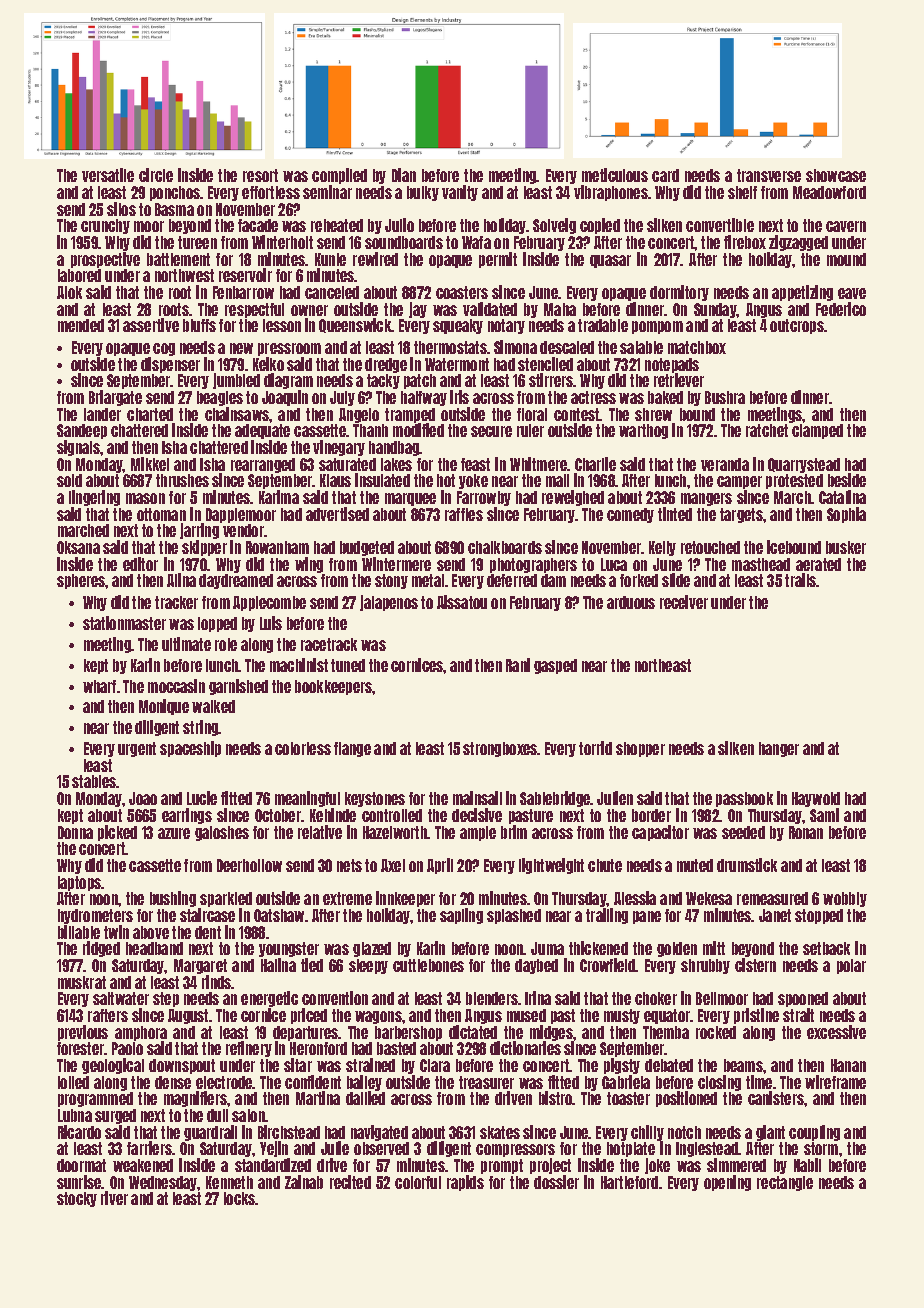 This document has height=1308, width=924. What do you see at coordinates (174, 833) in the document?
I see `azure` at bounding box center [174, 833].
